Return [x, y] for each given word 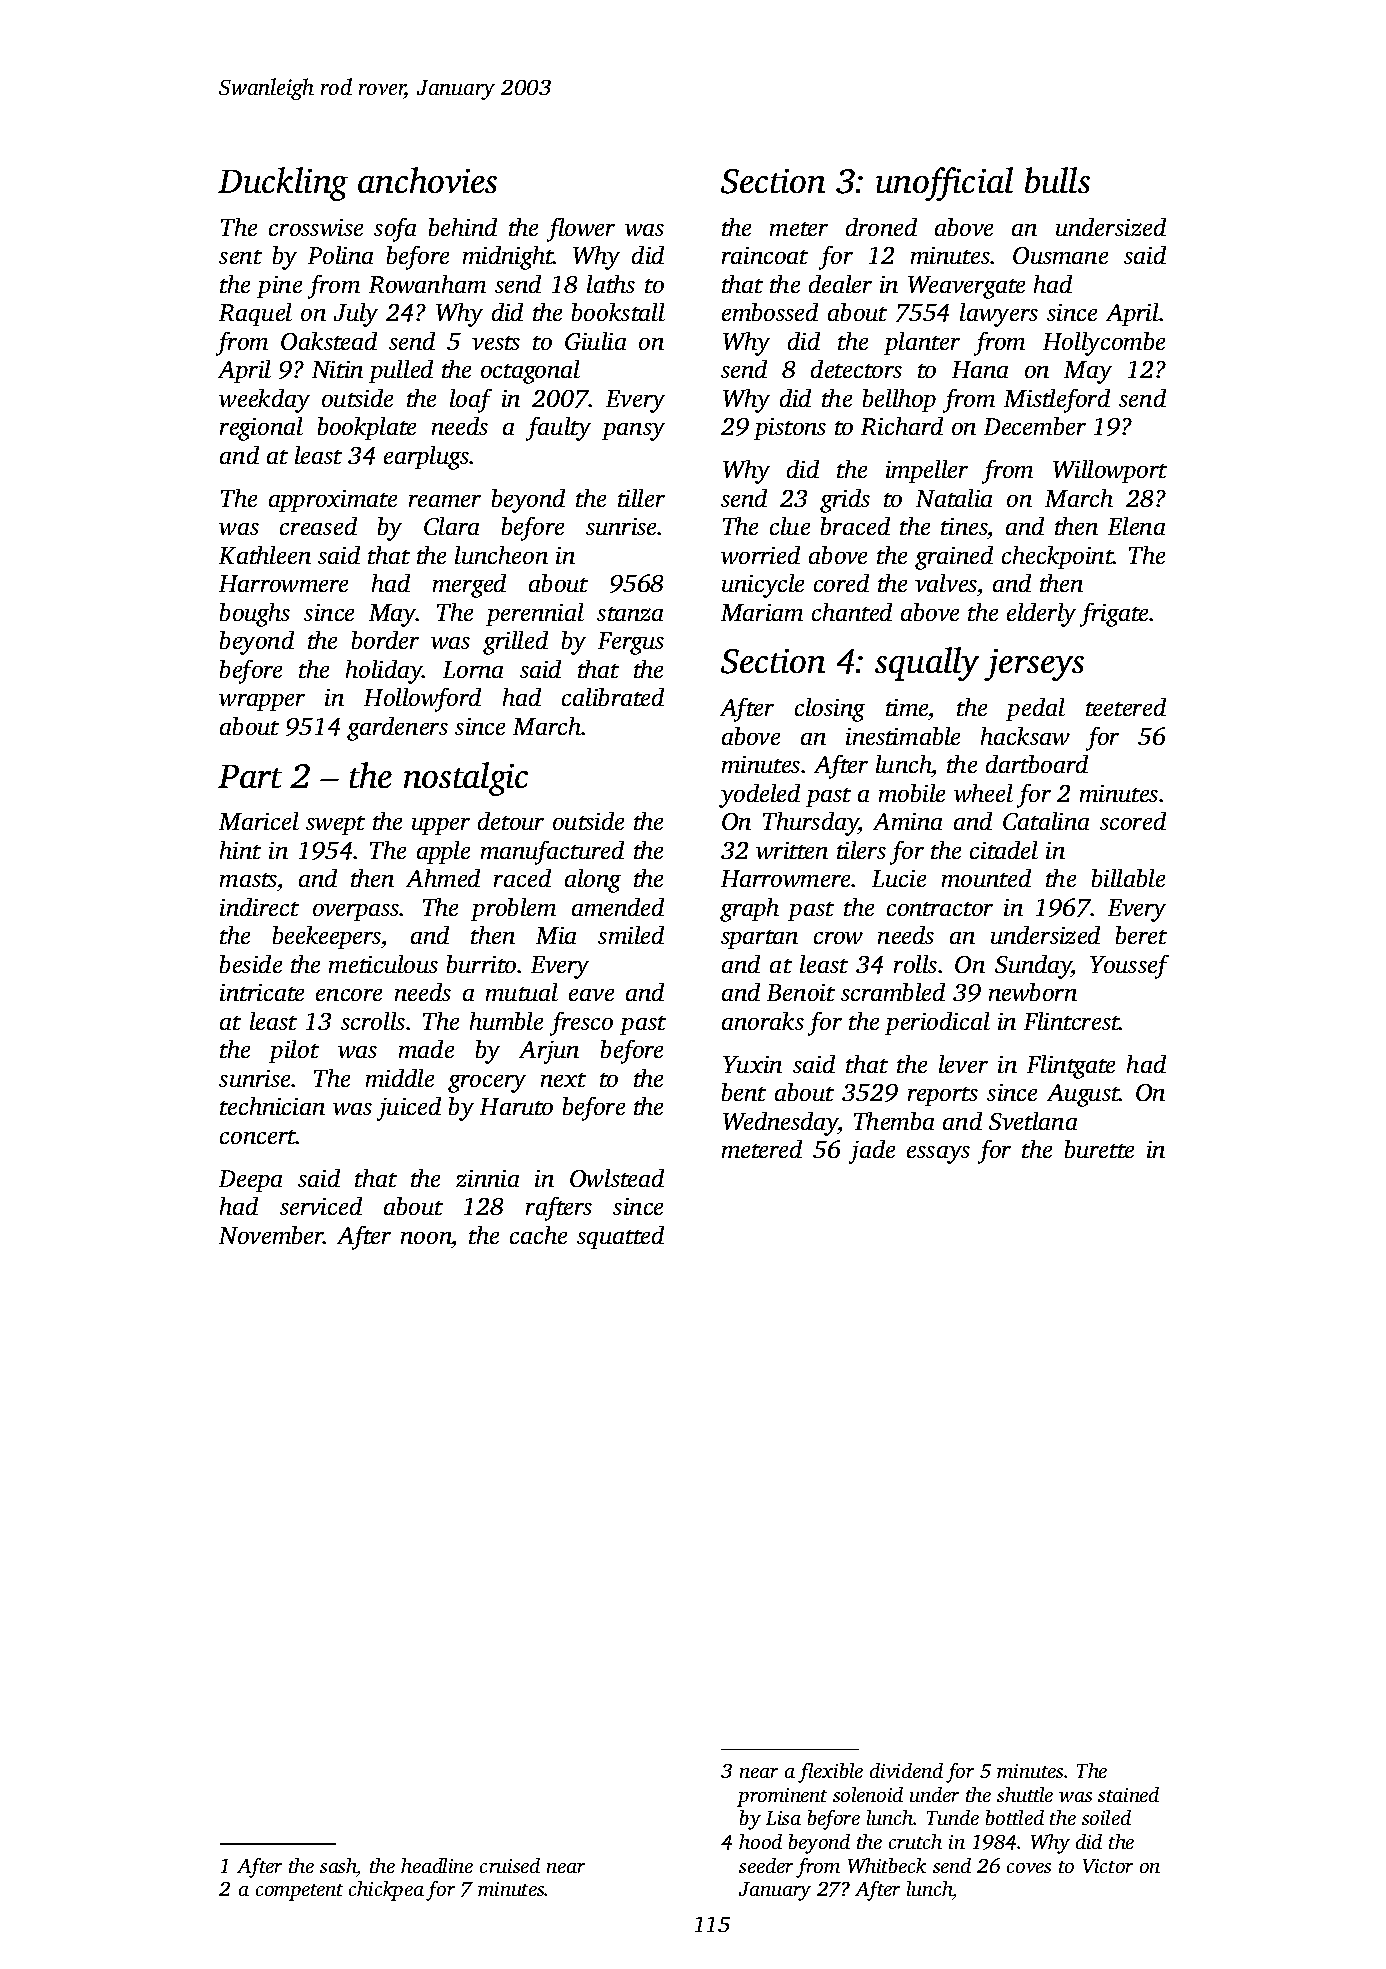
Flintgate [1071, 1067]
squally [927, 664]
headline [437, 1865]
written [792, 850]
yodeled [759, 796]
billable [1128, 878]
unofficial [944, 184]
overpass [356, 912]
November [271, 1235]
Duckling [283, 184]
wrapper [262, 702]
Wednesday [780, 1124]
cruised [510, 1865]
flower [581, 230]
